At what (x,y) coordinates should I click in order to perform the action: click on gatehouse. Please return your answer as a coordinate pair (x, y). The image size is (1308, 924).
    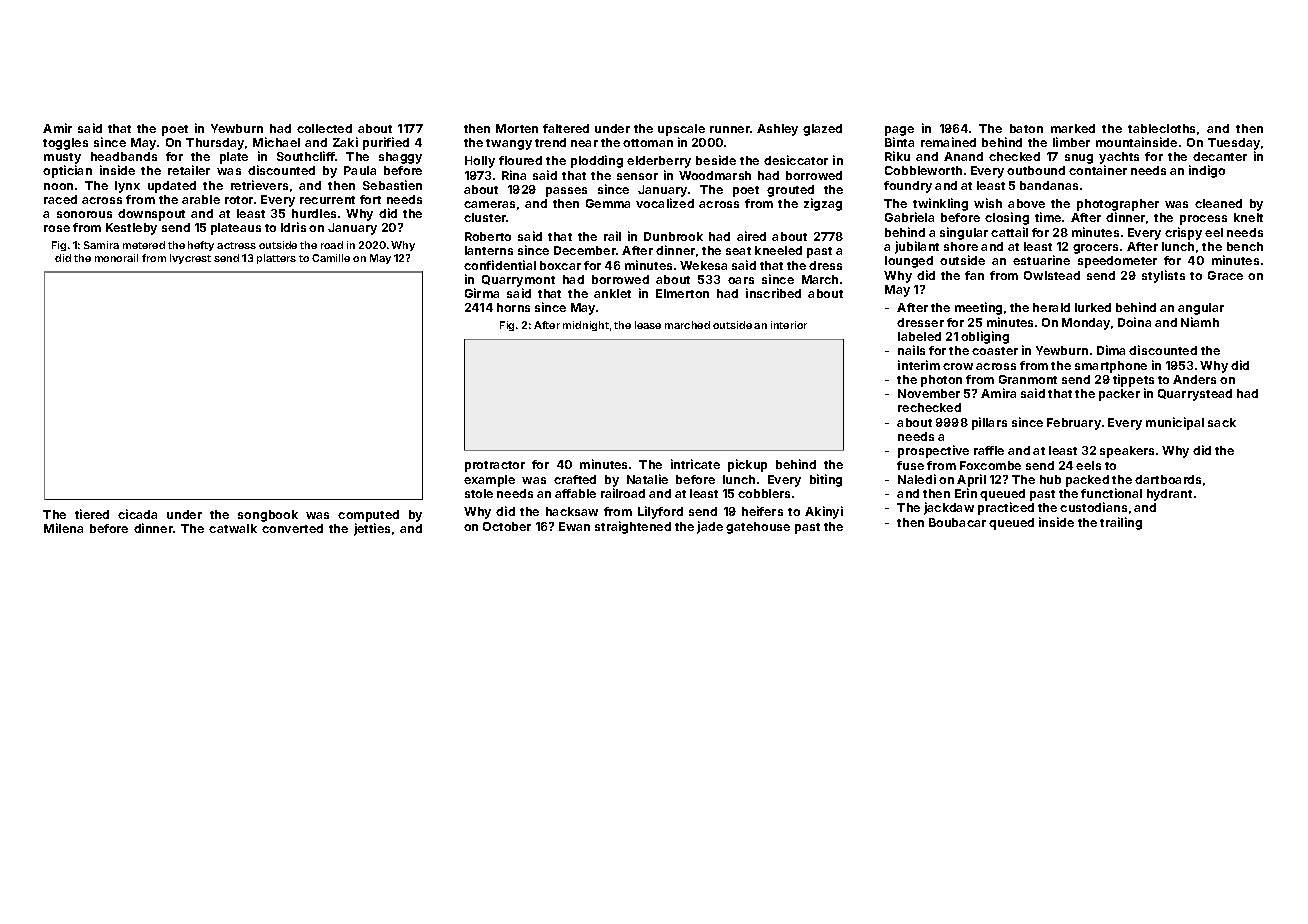
    Looking at the image, I should click on (758, 528).
